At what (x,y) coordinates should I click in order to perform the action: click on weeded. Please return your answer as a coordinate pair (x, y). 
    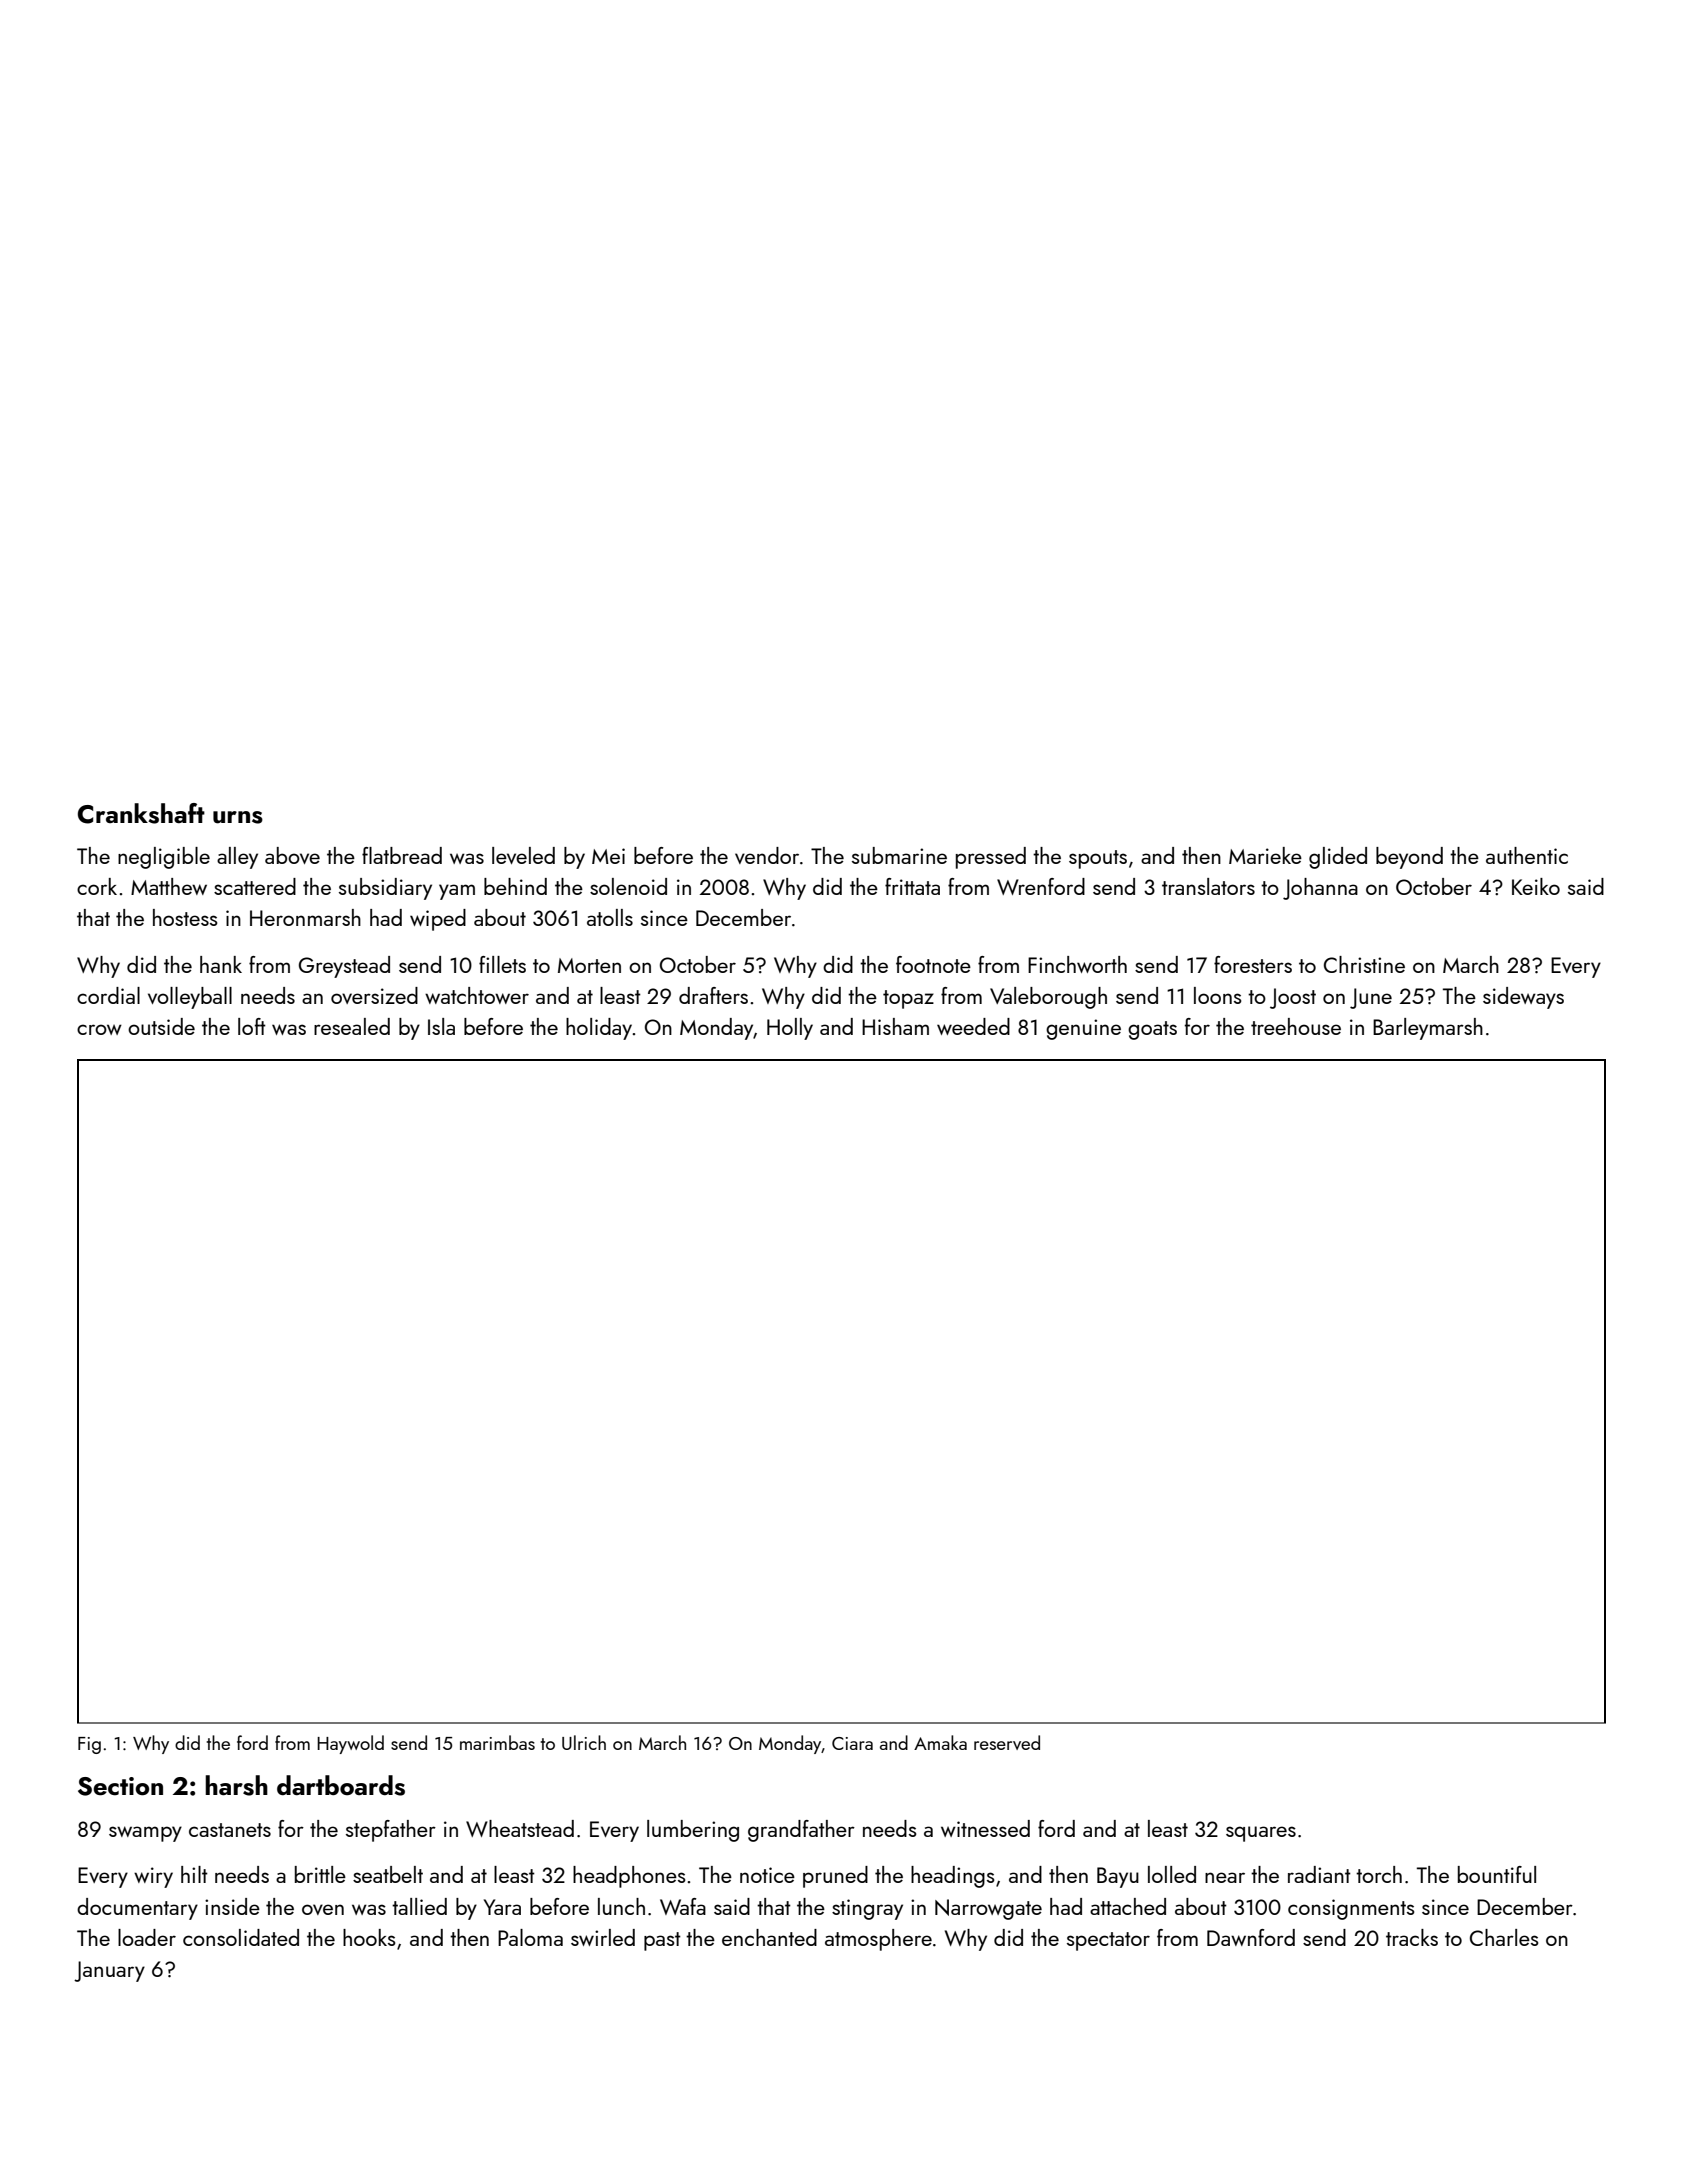
    Looking at the image, I should click on (973, 1026).
